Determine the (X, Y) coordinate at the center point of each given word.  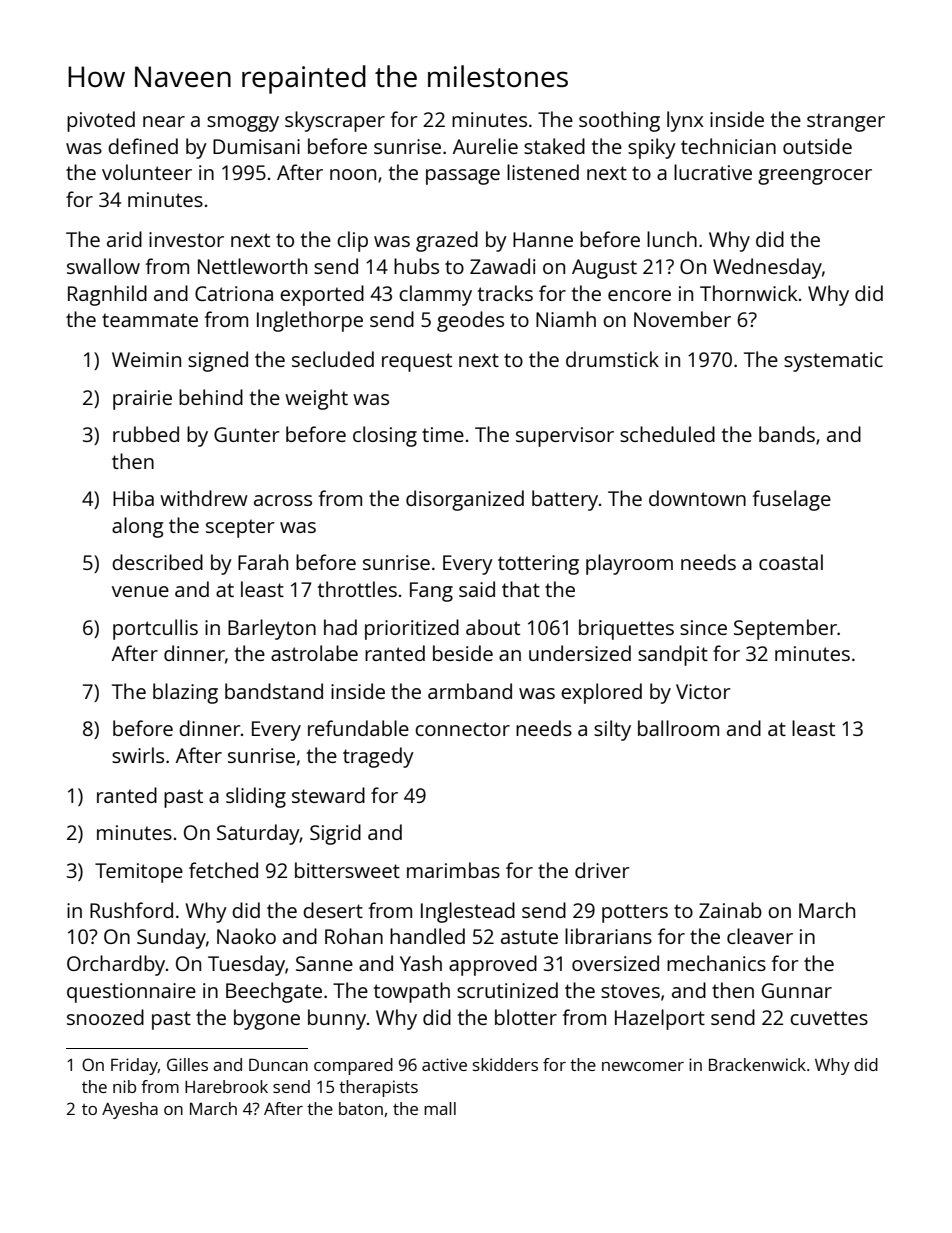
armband (470, 691)
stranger (846, 122)
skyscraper (335, 121)
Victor (703, 691)
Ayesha (130, 1110)
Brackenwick (757, 1064)
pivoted (101, 121)
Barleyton (272, 629)
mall (440, 1108)
